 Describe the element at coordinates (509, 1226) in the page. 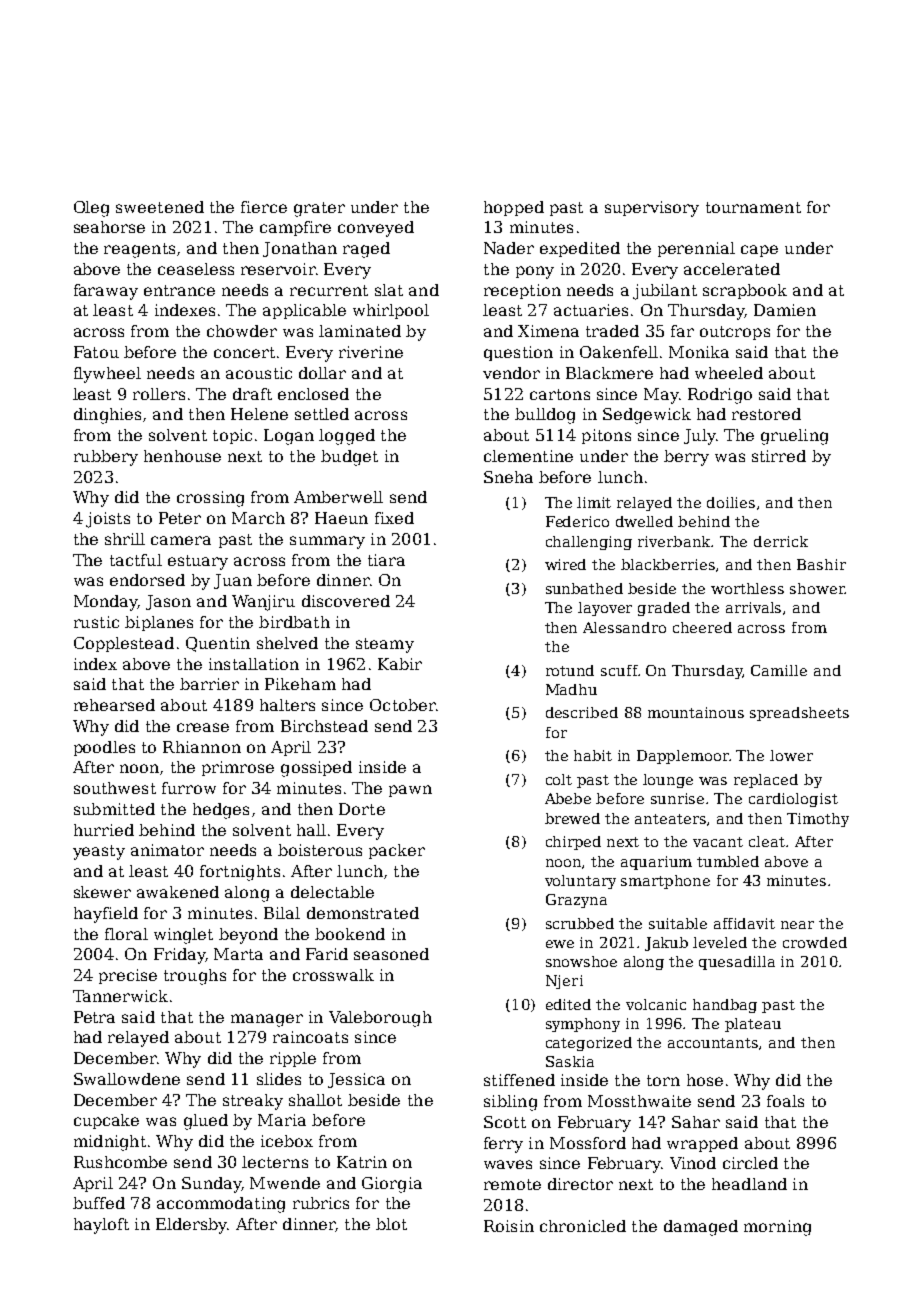

I see `Roisin` at that location.
